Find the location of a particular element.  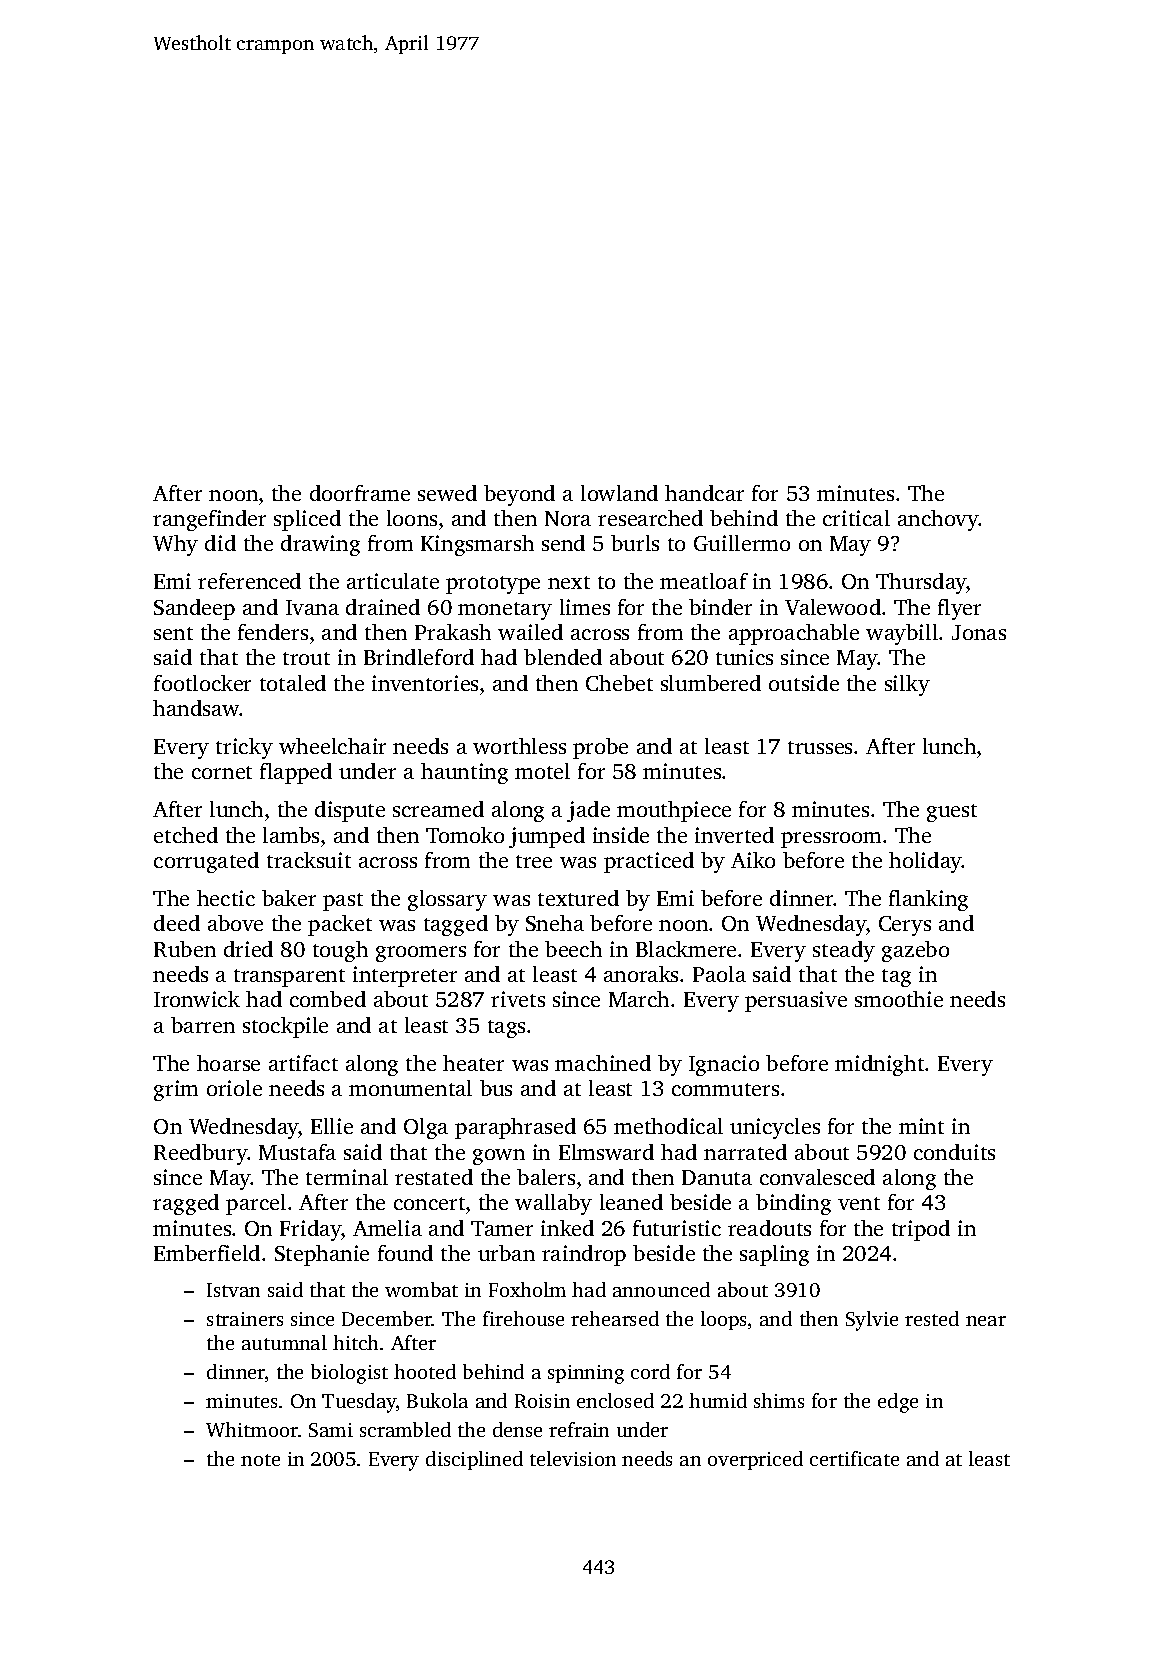

ragged is located at coordinates (186, 1204).
